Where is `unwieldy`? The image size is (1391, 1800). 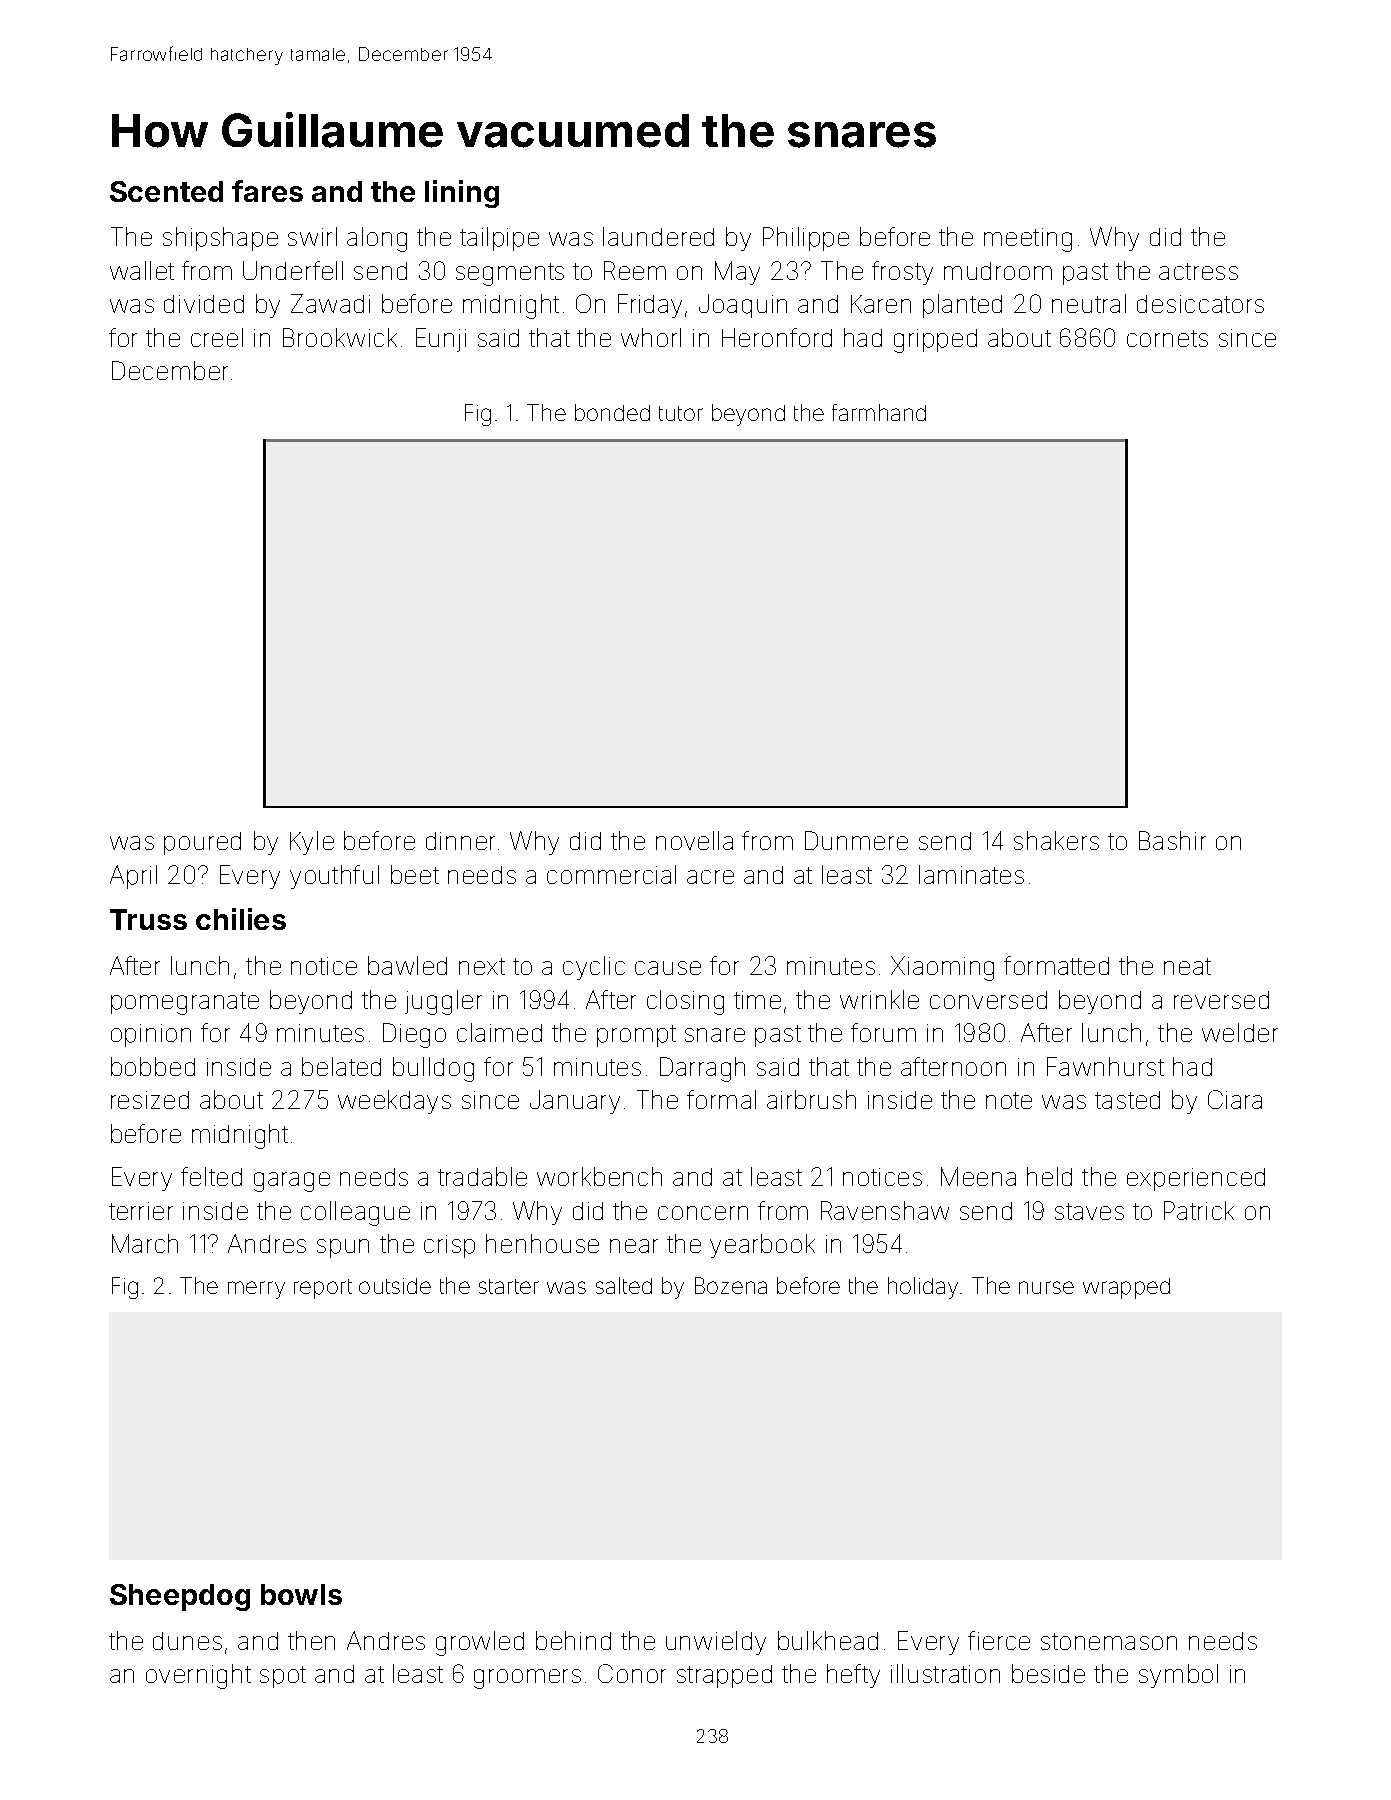
unwieldy is located at coordinates (716, 1643).
